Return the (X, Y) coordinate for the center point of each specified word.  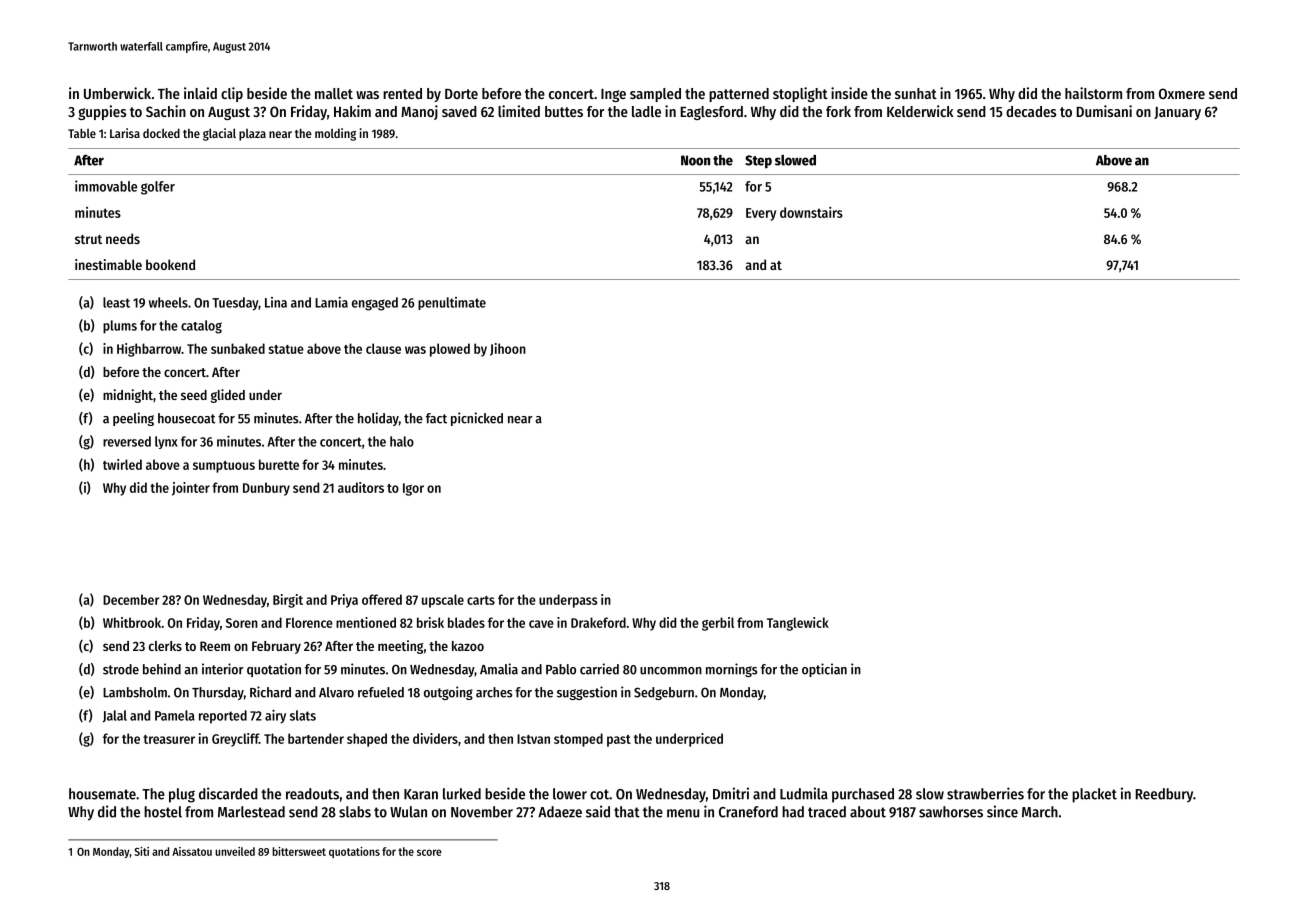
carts (481, 600)
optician (824, 670)
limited (519, 111)
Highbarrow (149, 350)
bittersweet (299, 851)
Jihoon (508, 349)
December (131, 599)
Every (761, 214)
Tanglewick (798, 624)
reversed (127, 441)
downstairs (811, 212)
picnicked (477, 419)
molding (335, 134)
